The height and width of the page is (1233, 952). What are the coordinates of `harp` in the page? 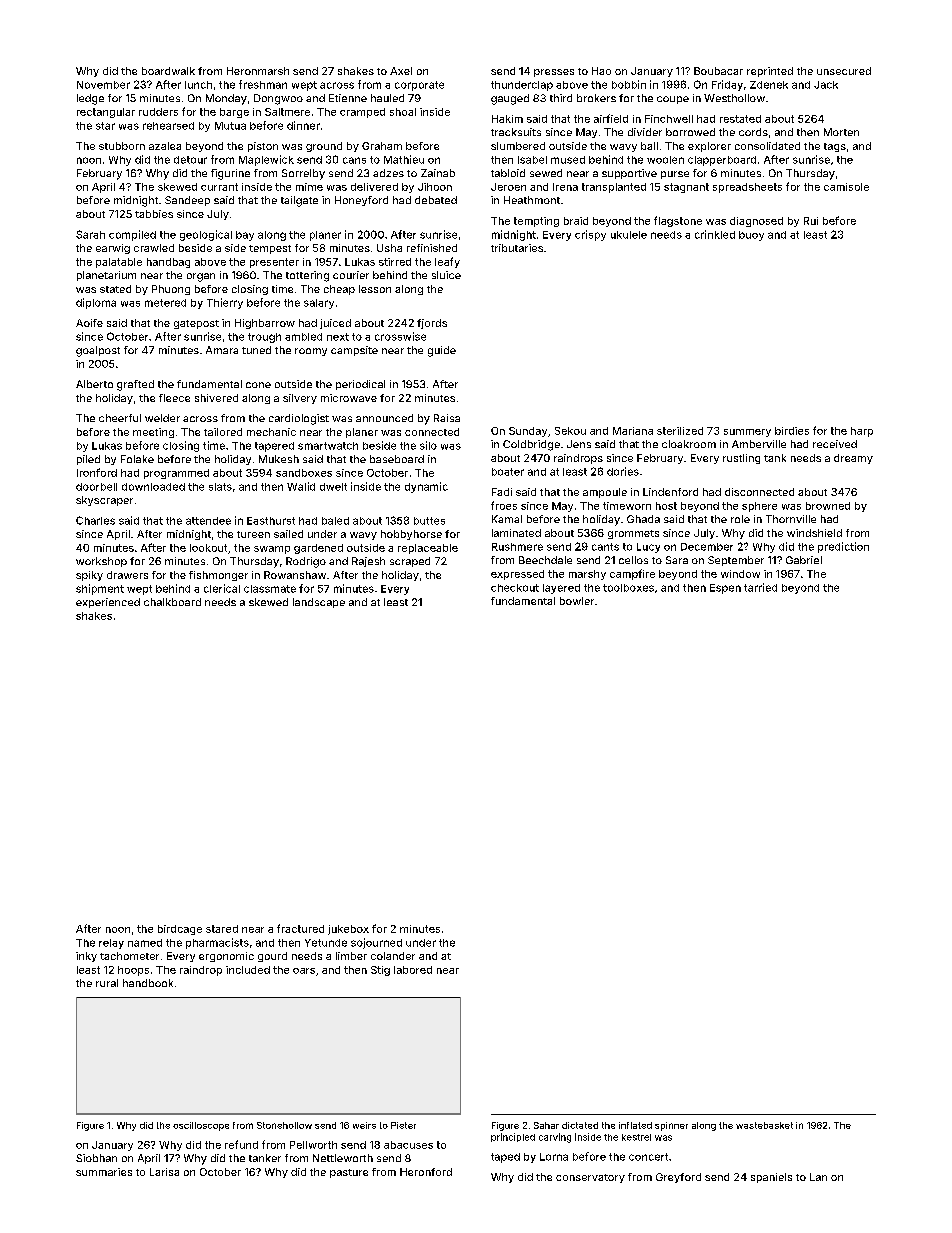 It's located at (862, 432).
